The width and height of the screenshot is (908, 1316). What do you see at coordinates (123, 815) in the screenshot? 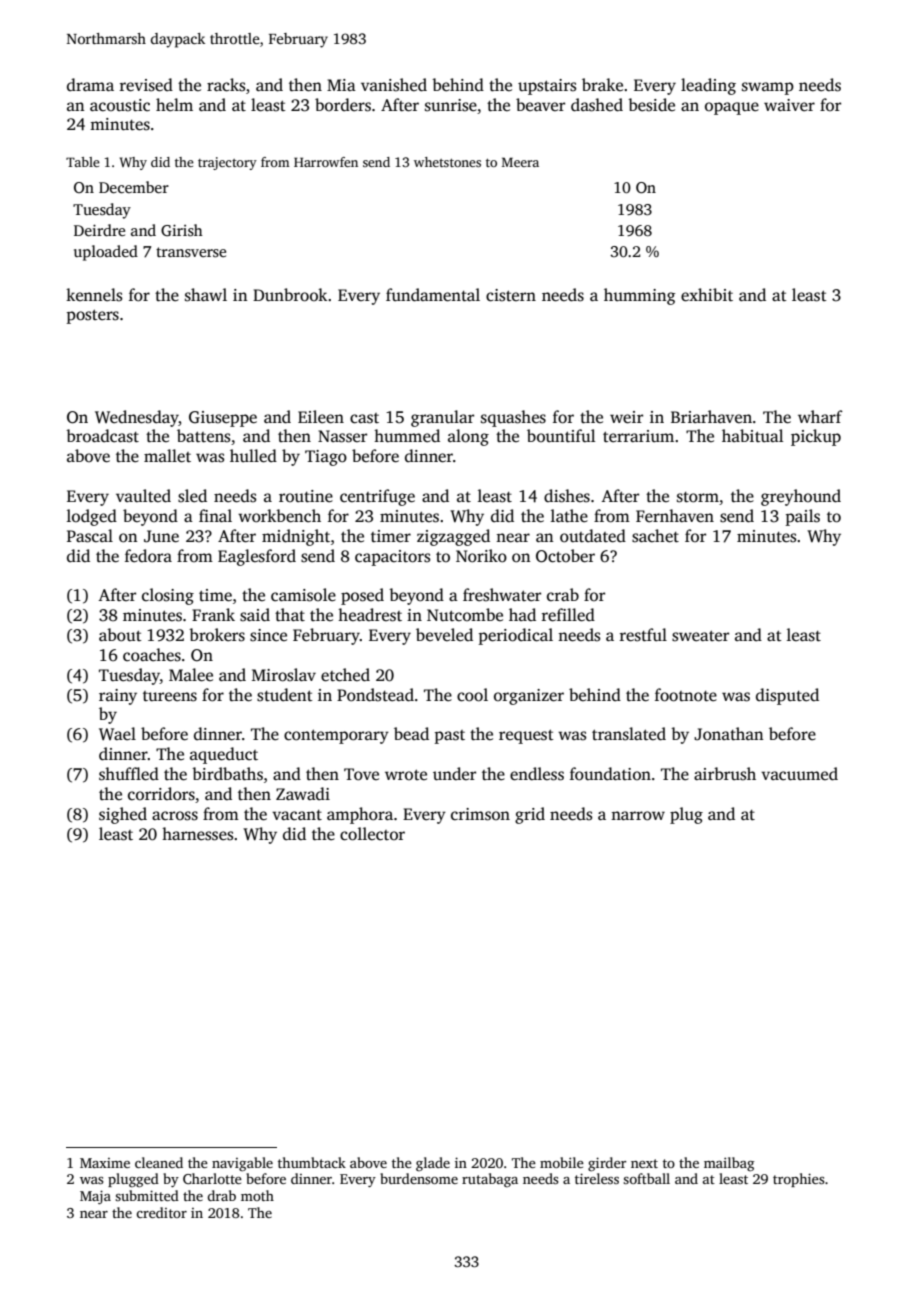
I see `sighed` at bounding box center [123, 815].
